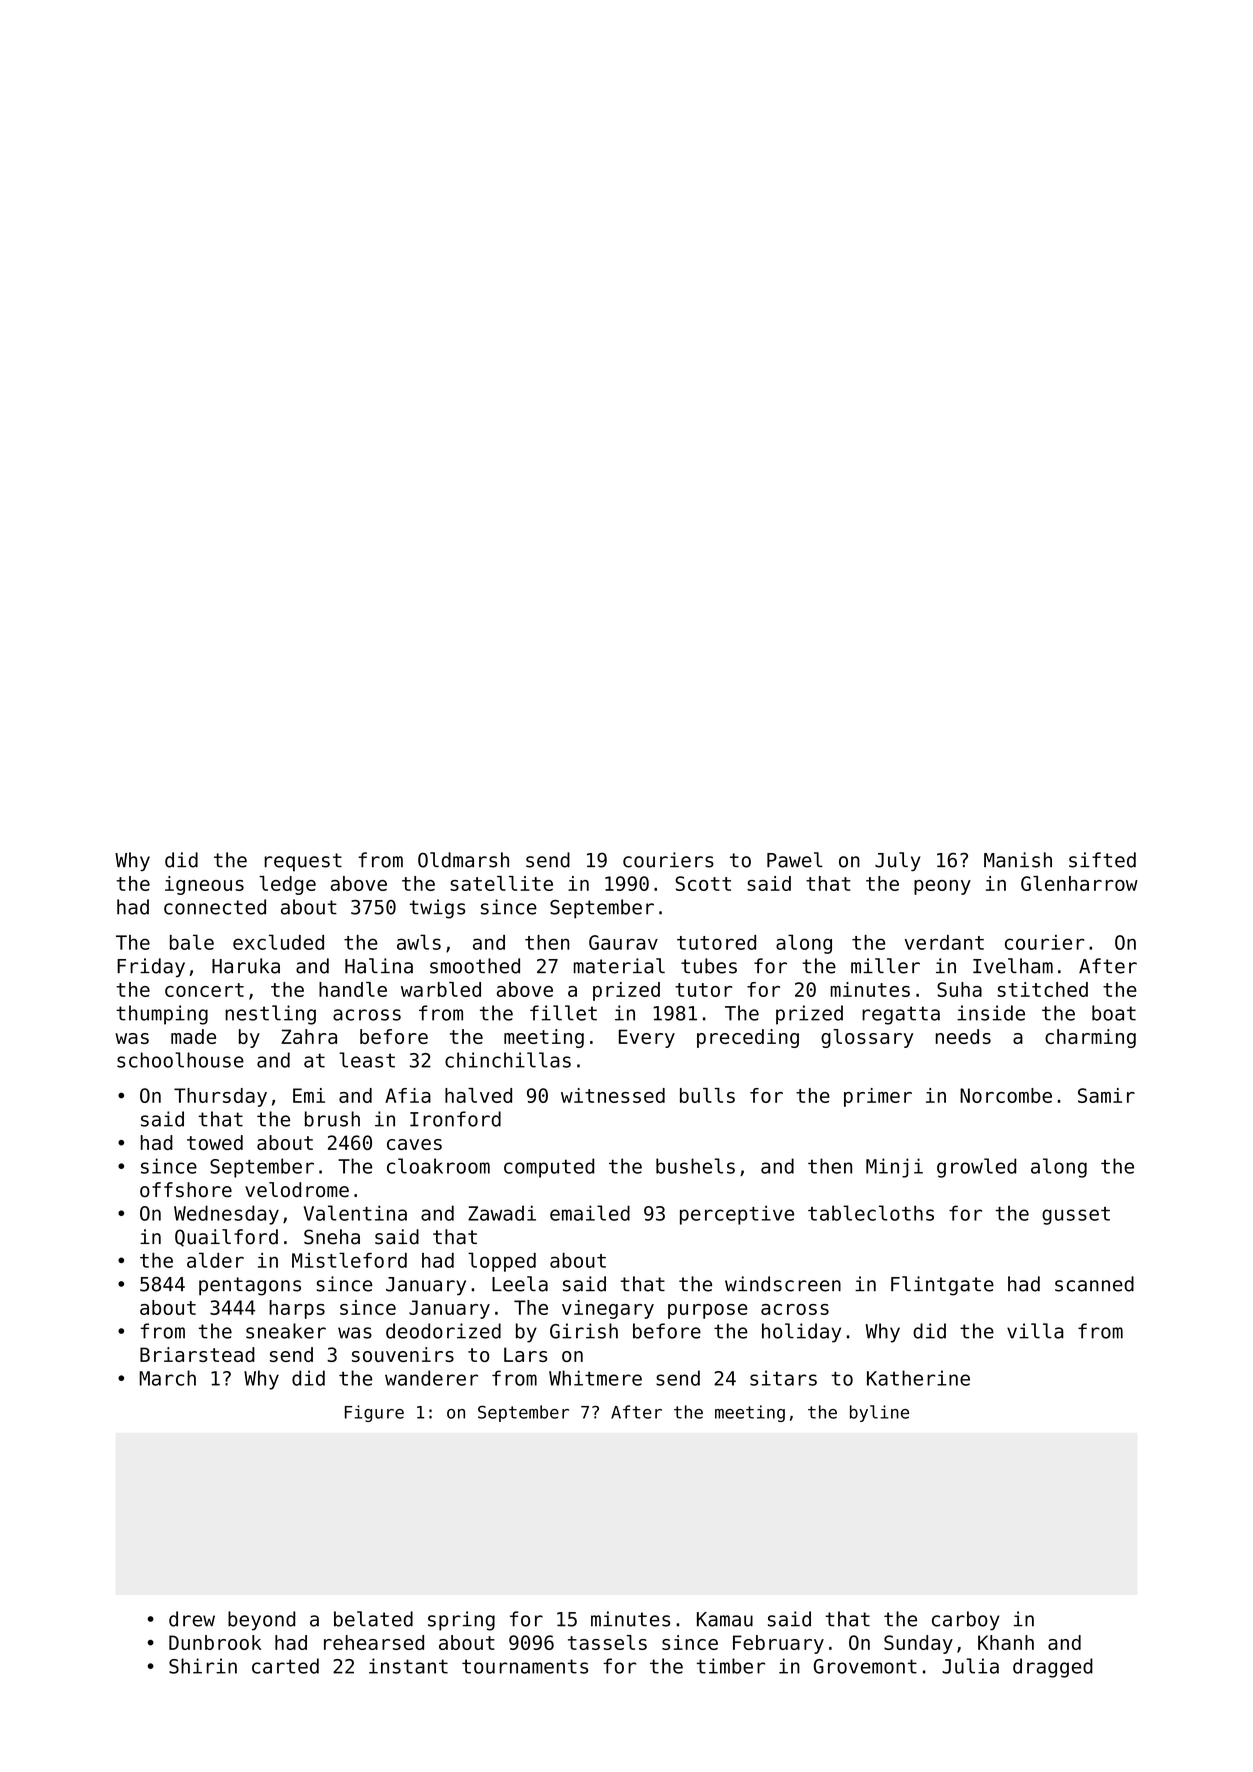 The image size is (1253, 1772). I want to click on Lars, so click(525, 1354).
